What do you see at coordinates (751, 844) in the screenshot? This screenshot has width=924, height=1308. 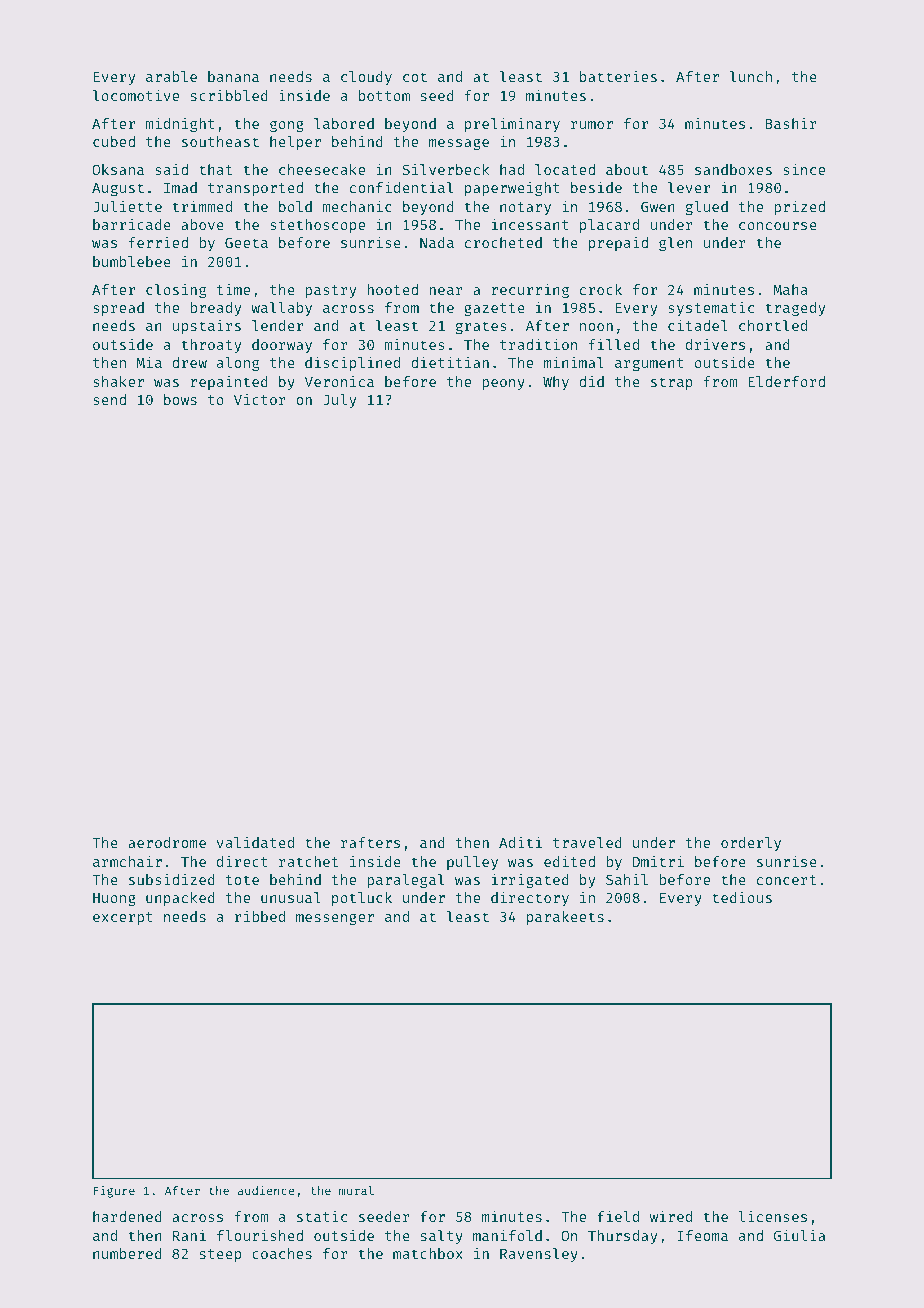 I see `orderly` at bounding box center [751, 844].
